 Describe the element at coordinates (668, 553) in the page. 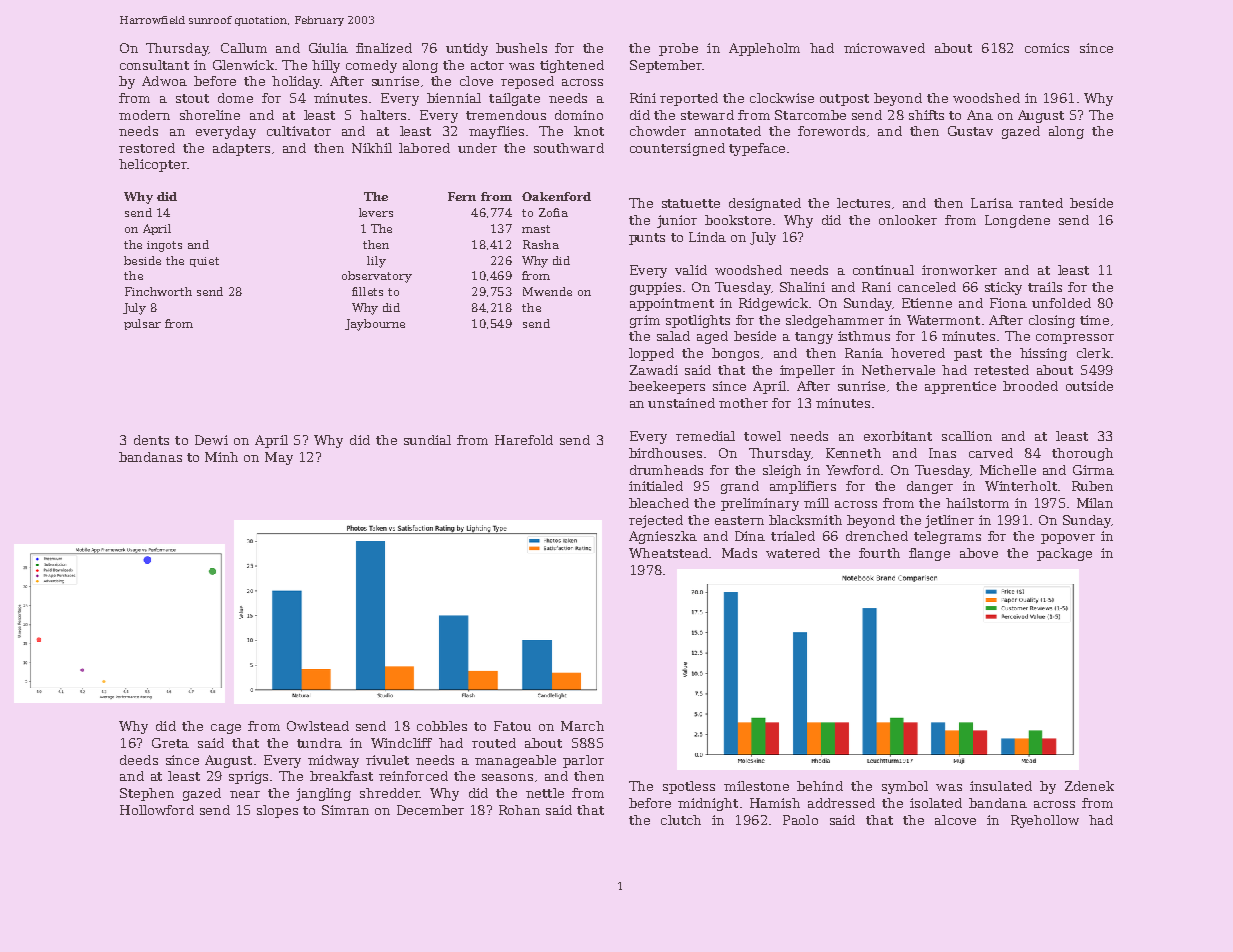

I see `Wheatstead` at that location.
